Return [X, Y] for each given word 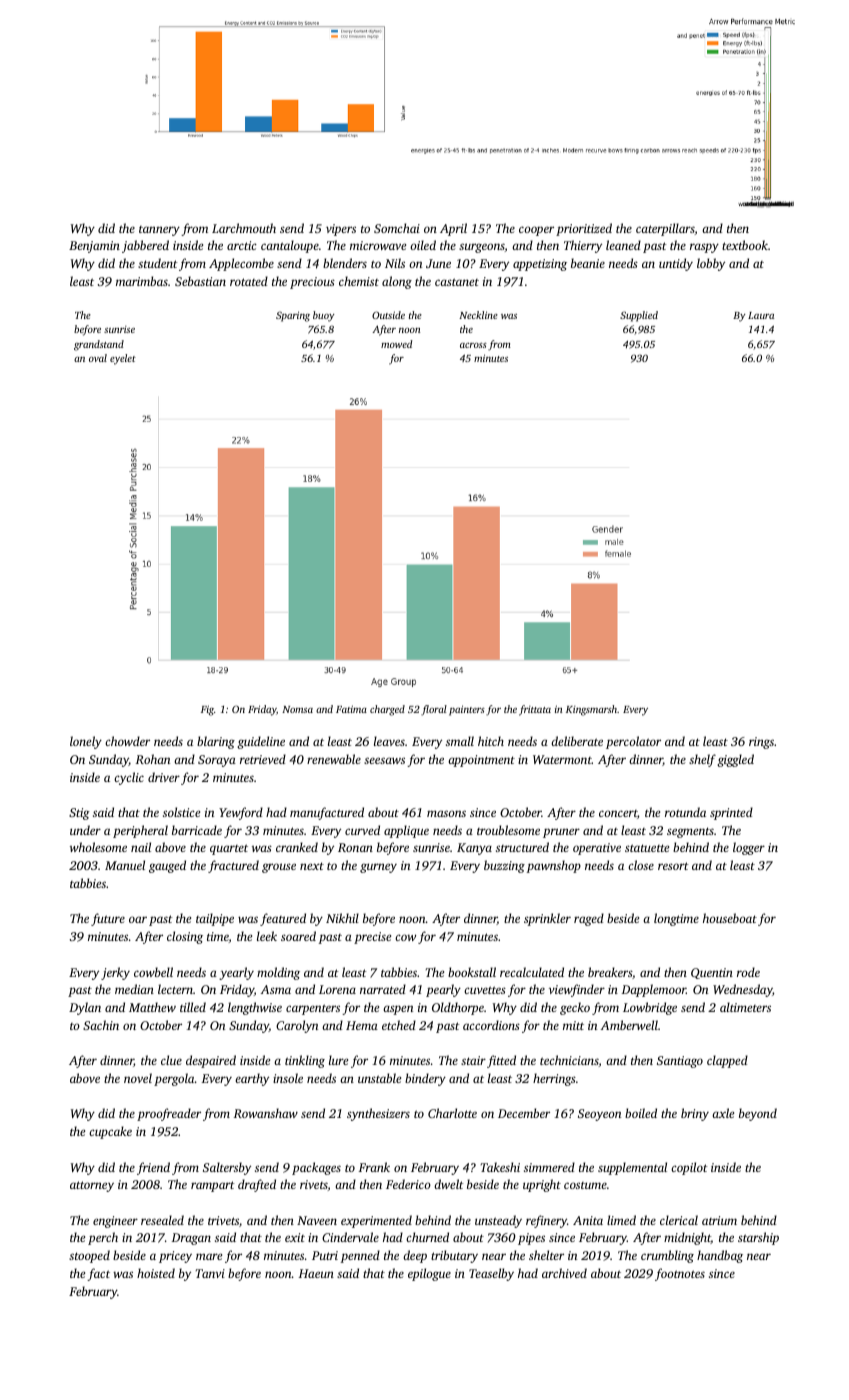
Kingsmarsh [591, 710]
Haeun [316, 1273]
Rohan [153, 759]
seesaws [384, 760]
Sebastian [200, 281]
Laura [761, 315]
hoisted [156, 1273]
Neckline [478, 315]
